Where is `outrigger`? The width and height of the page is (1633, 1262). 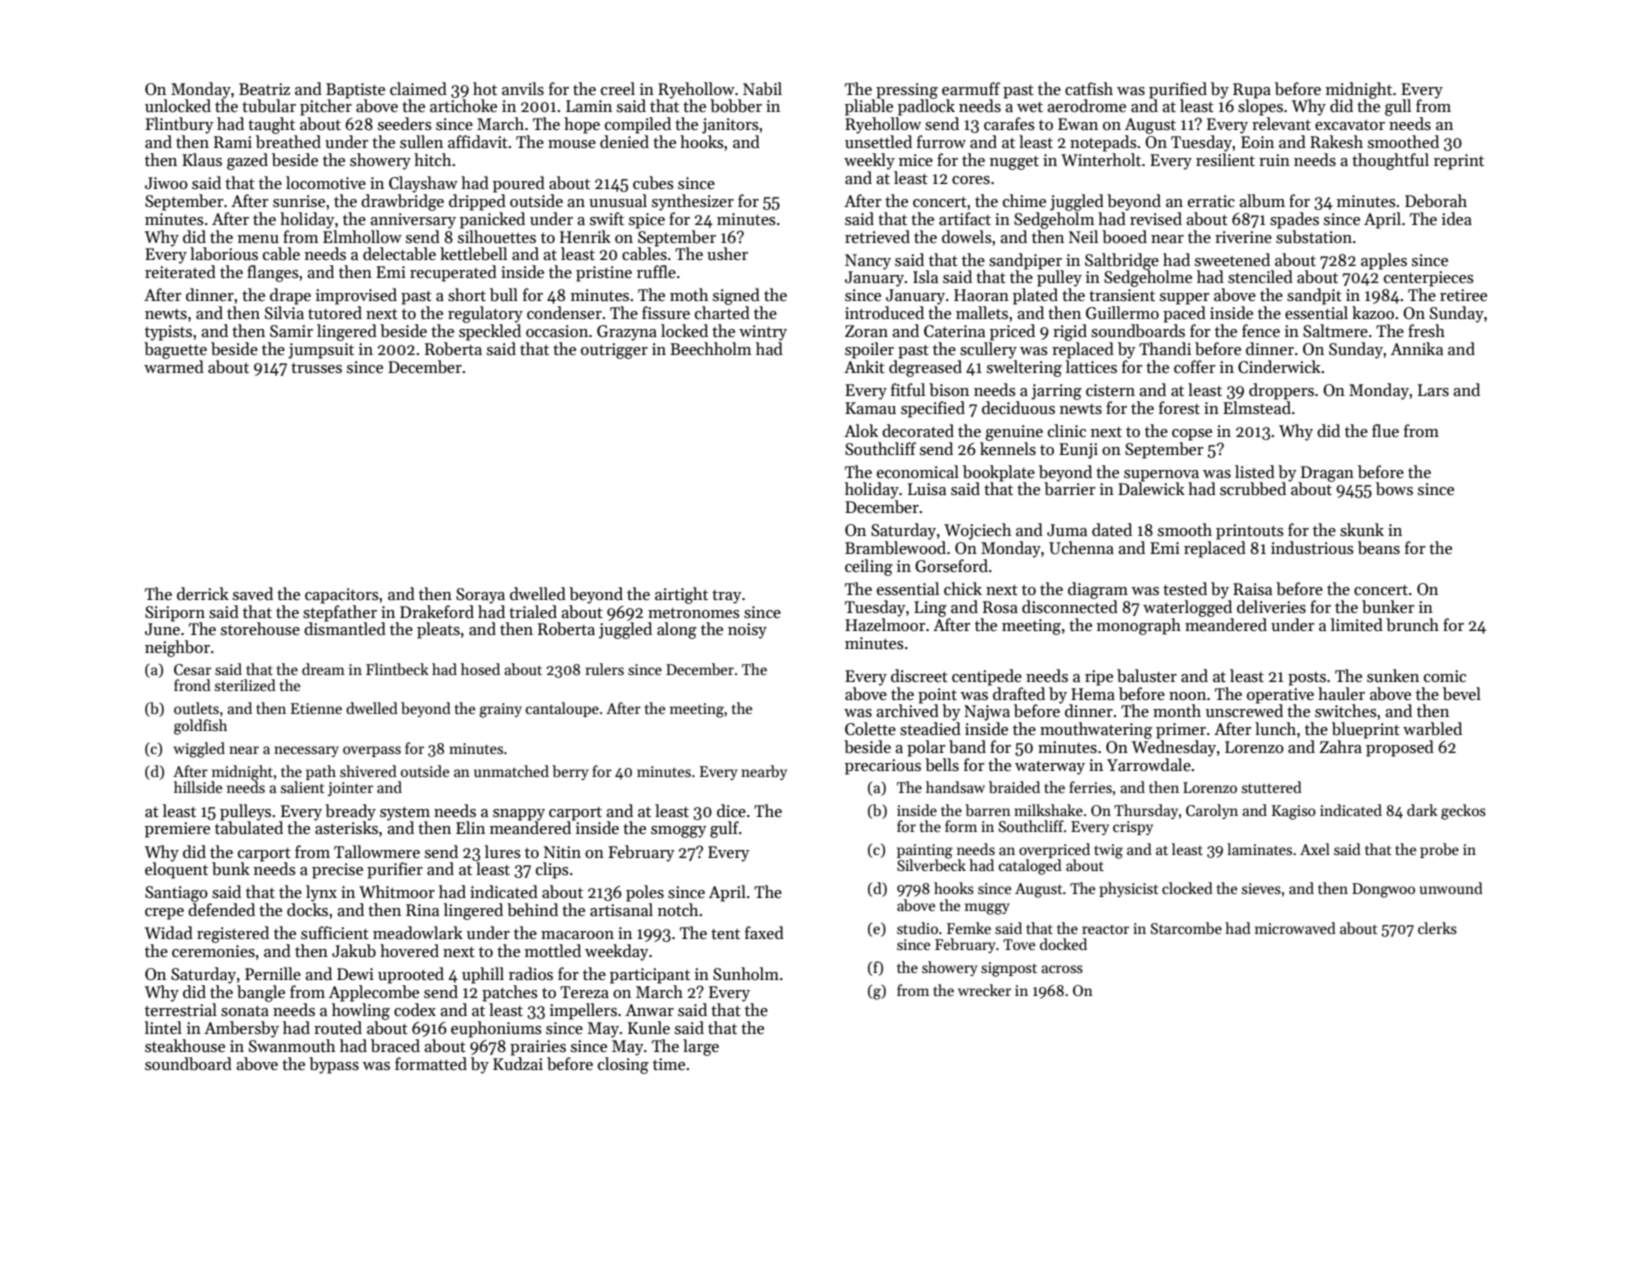 outrigger is located at coordinates (614, 351).
